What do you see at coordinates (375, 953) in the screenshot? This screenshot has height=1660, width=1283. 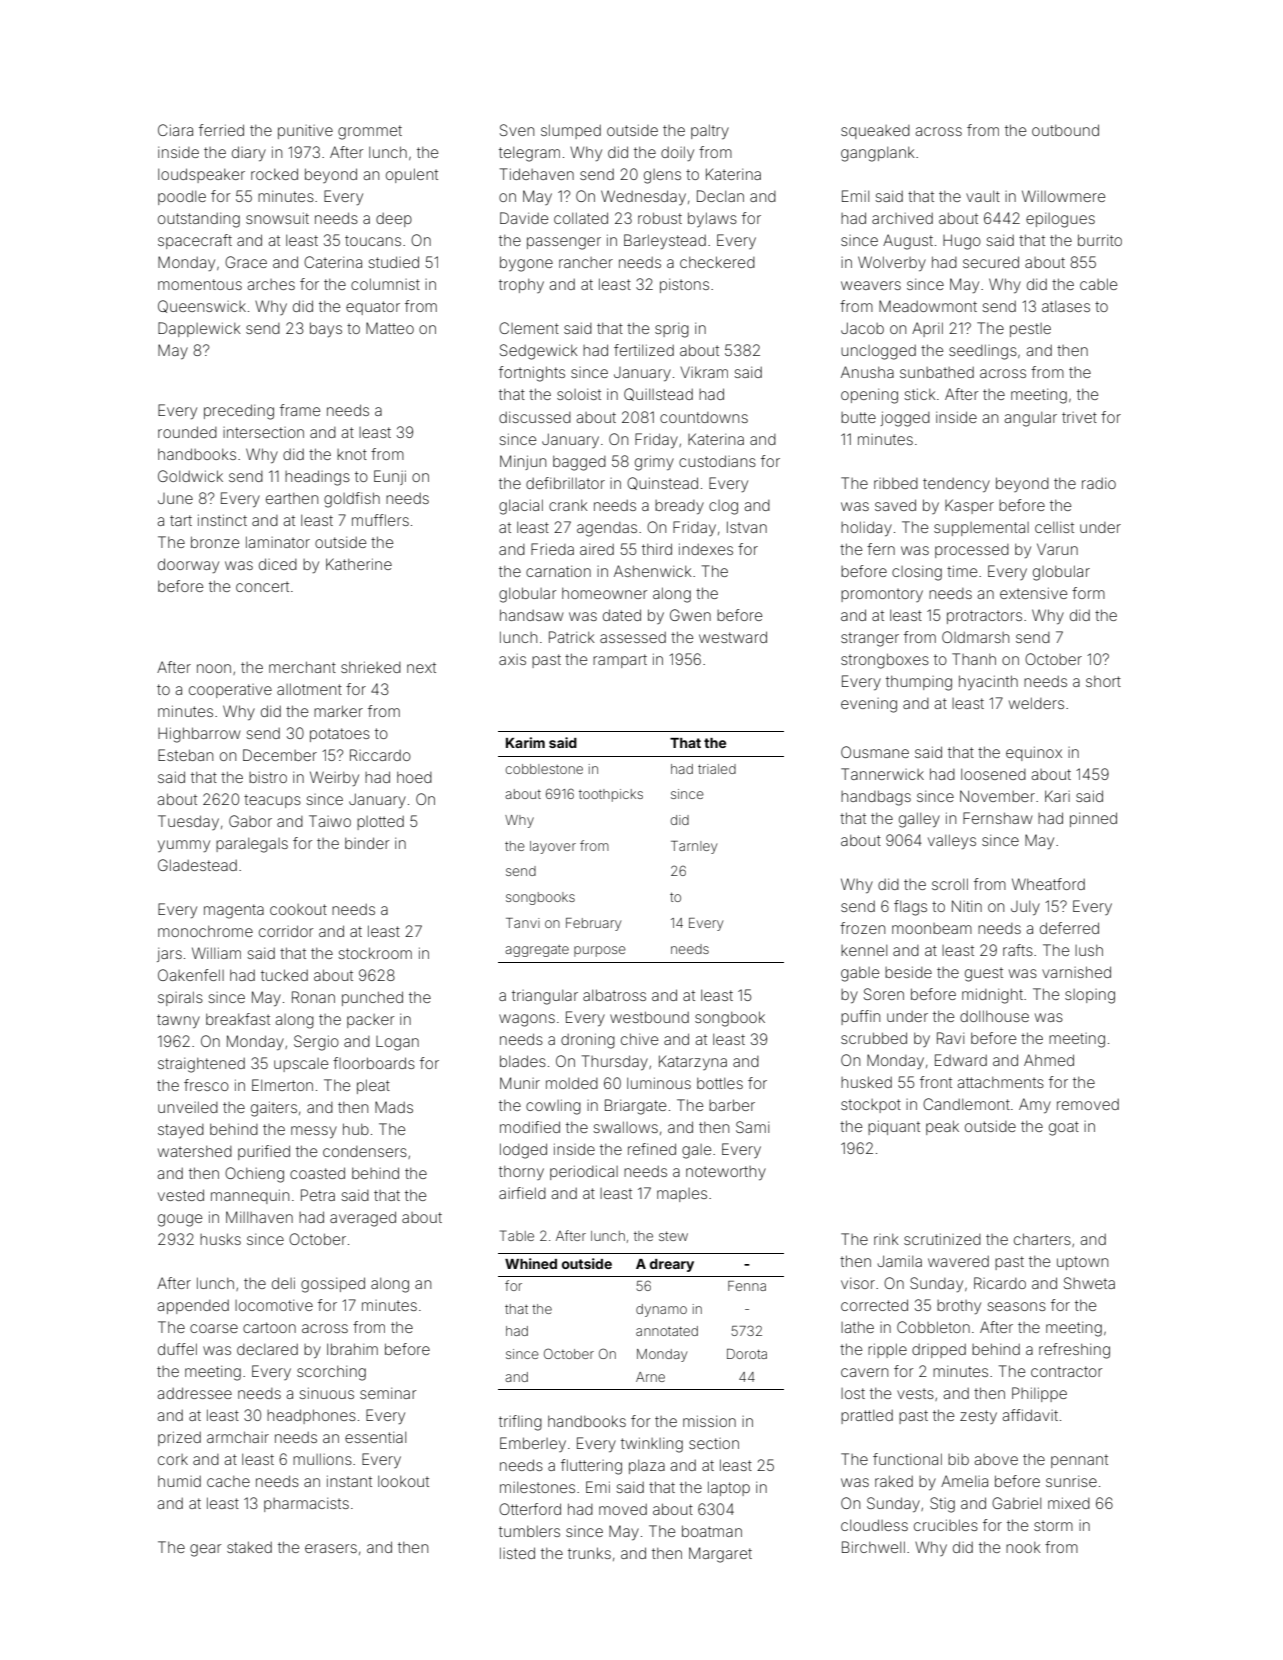 I see `stockroom` at bounding box center [375, 953].
